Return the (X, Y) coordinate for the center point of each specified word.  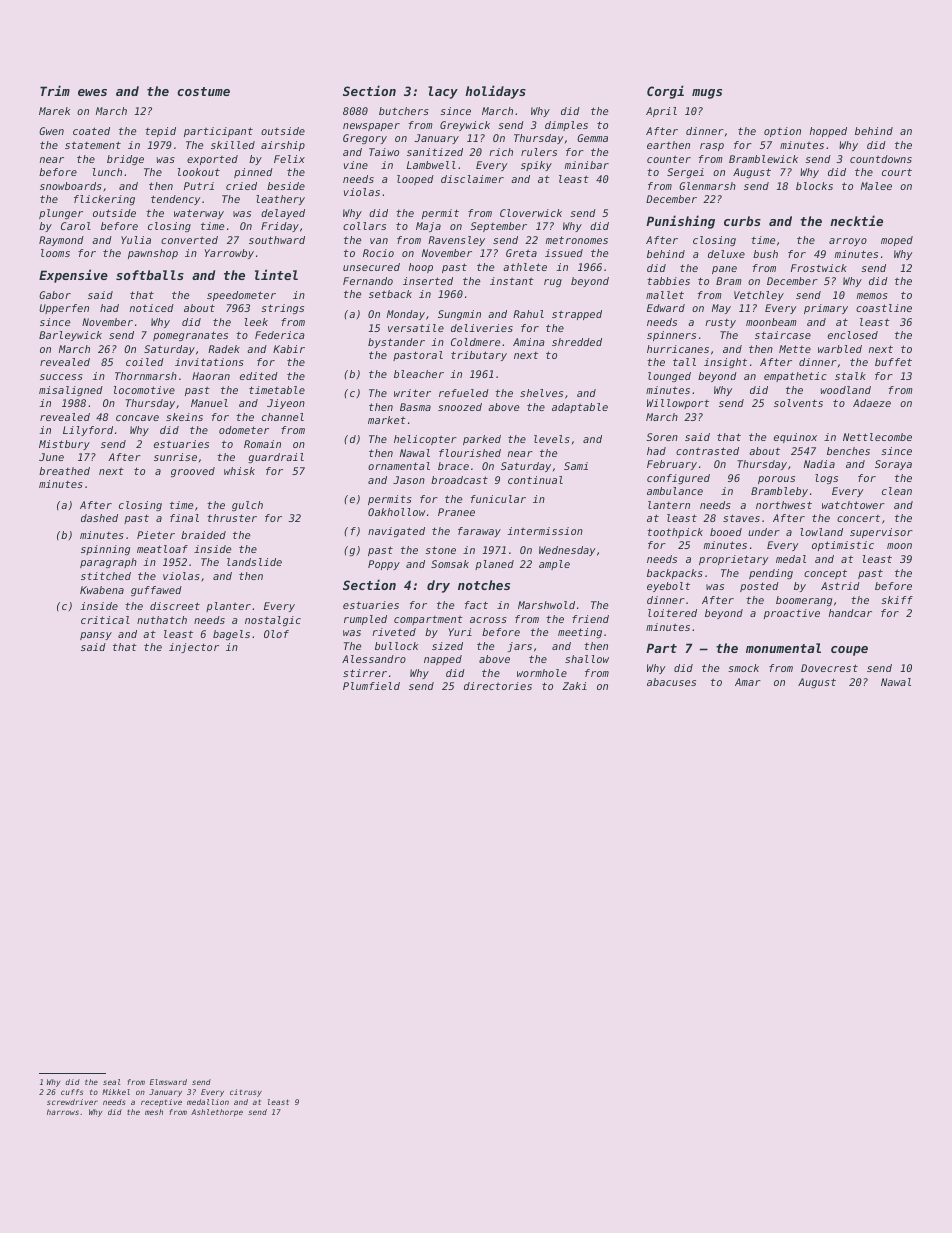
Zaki (574, 686)
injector (194, 648)
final (184, 518)
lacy (443, 92)
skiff (897, 600)
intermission (545, 531)
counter (669, 159)
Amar (748, 682)
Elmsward (168, 1082)
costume (203, 91)
